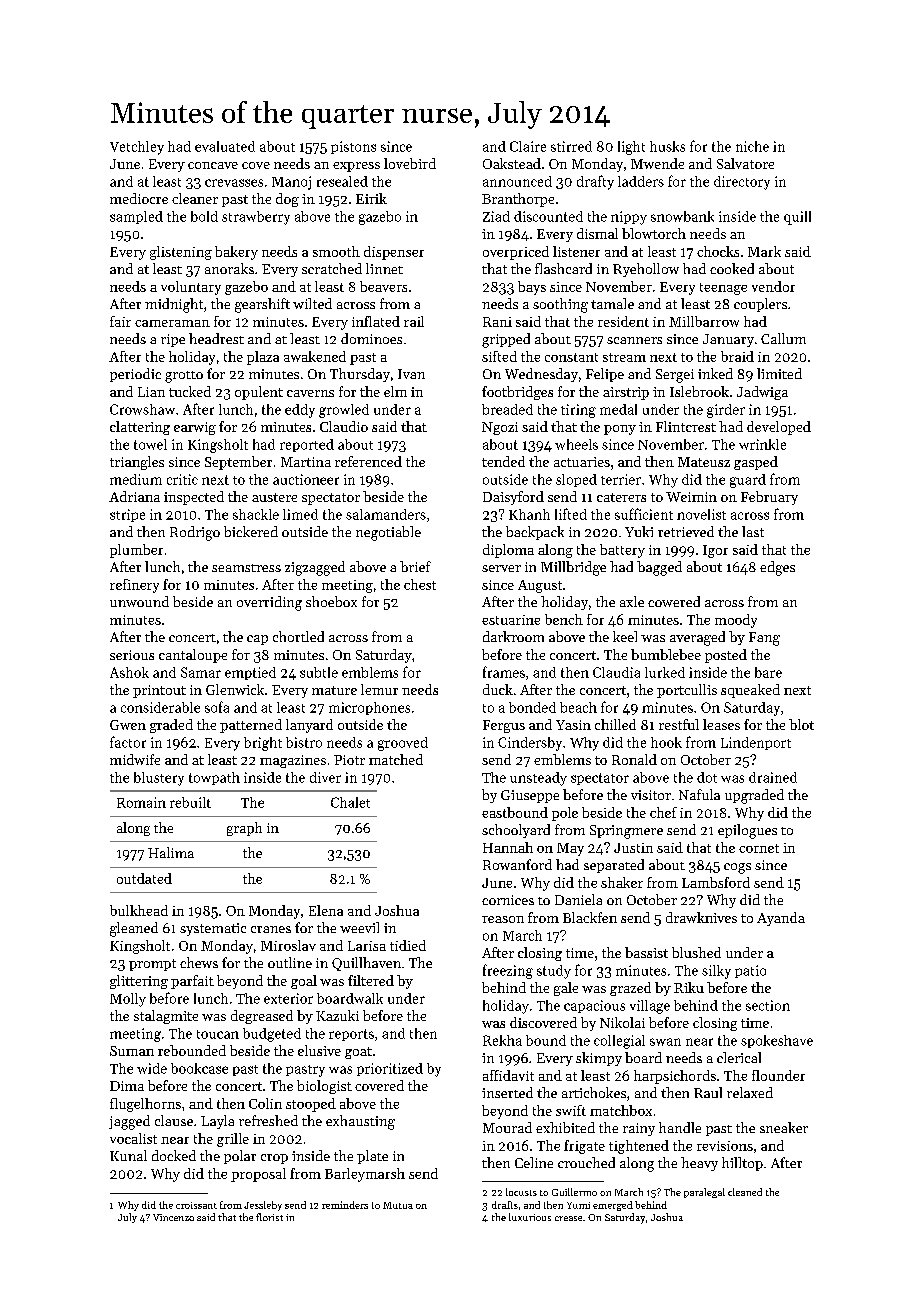  Describe the element at coordinates (528, 146) in the page. I see `Claire` at that location.
